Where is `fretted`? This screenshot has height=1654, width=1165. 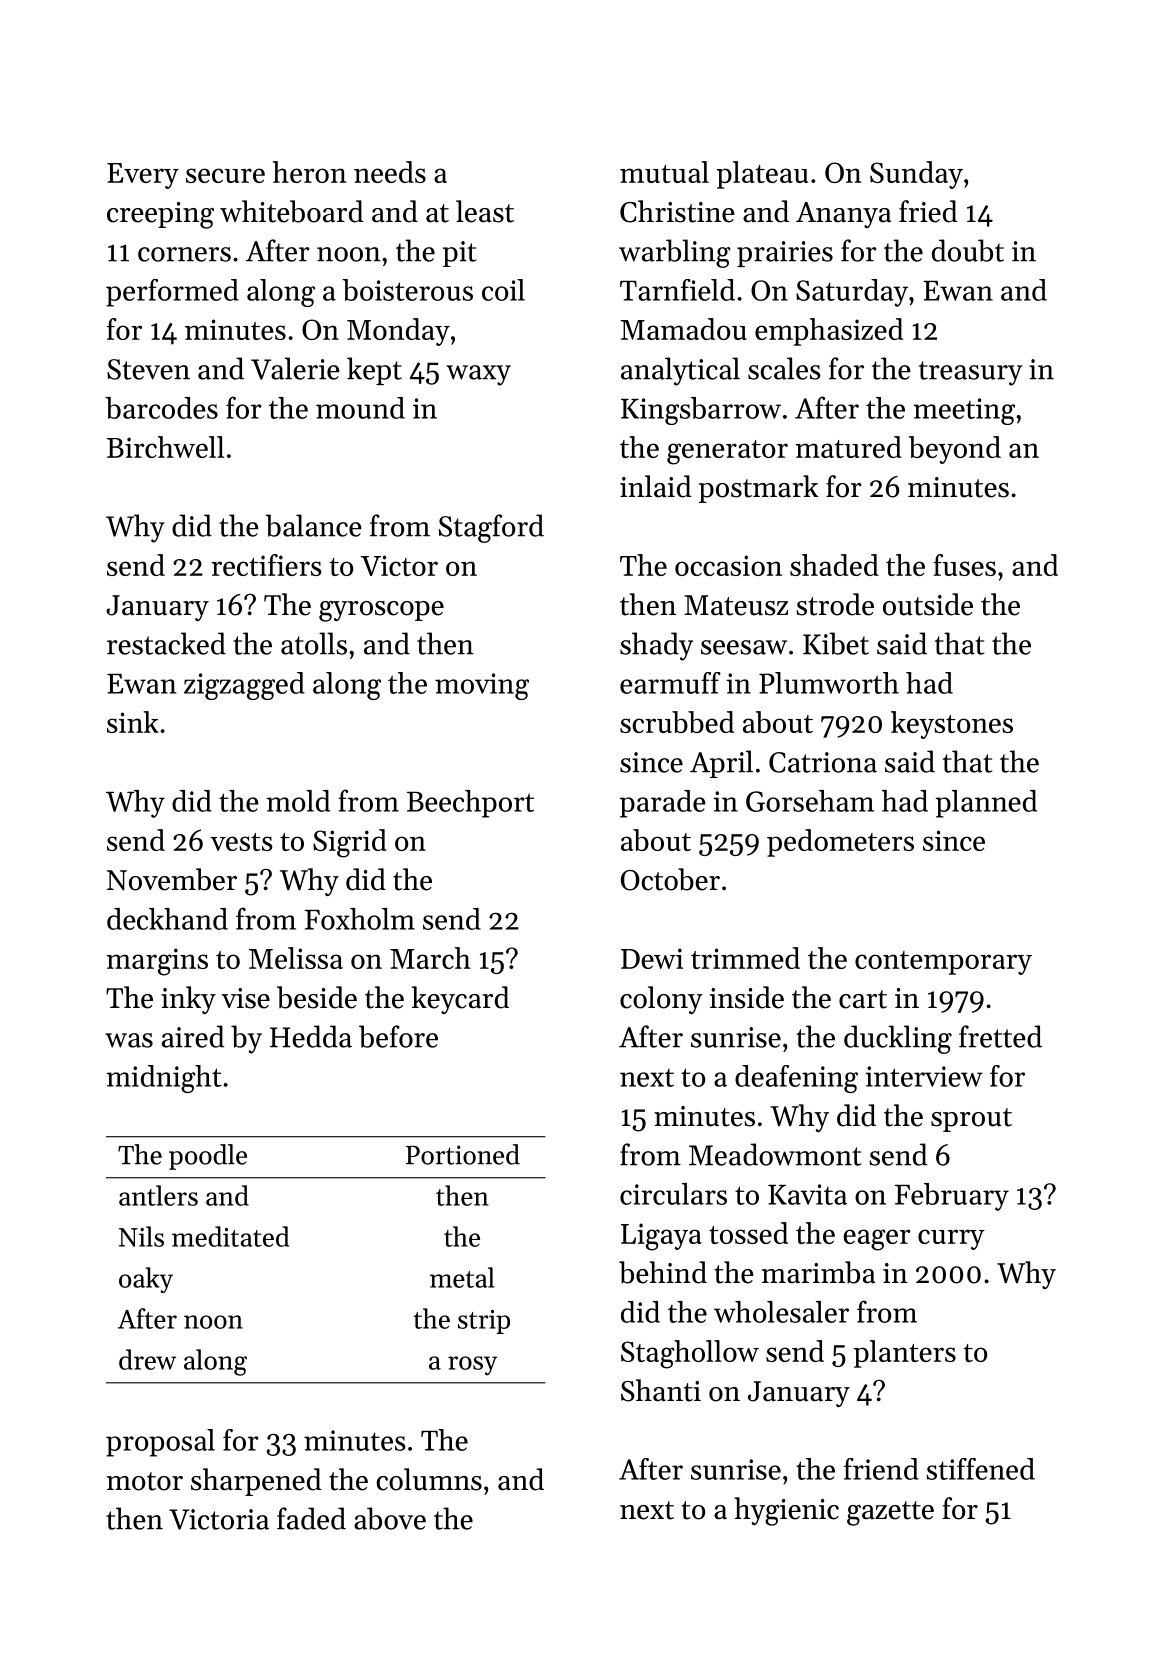
fretted is located at coordinates (1000, 1036).
